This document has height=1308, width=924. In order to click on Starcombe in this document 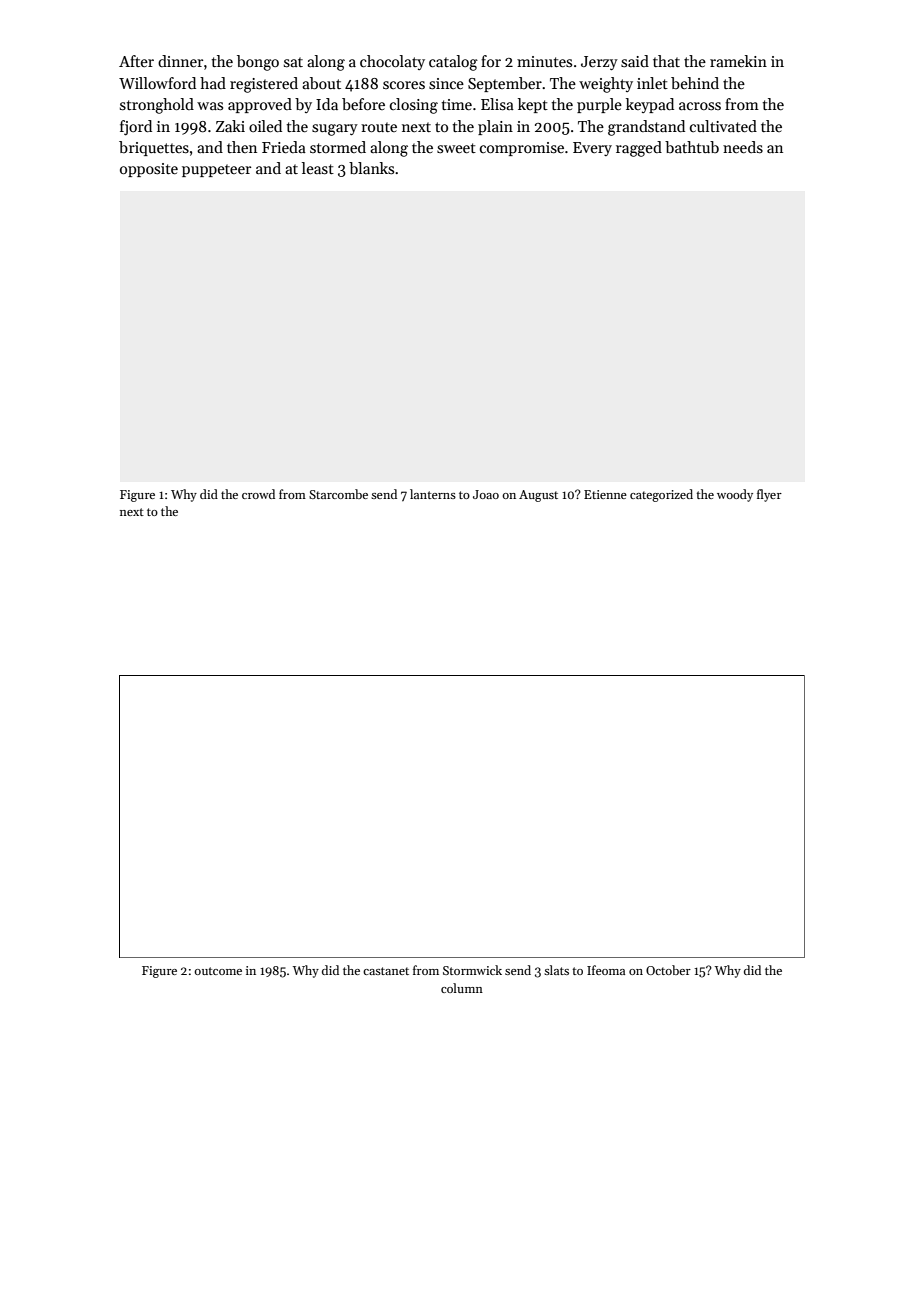, I will do `click(338, 494)`.
